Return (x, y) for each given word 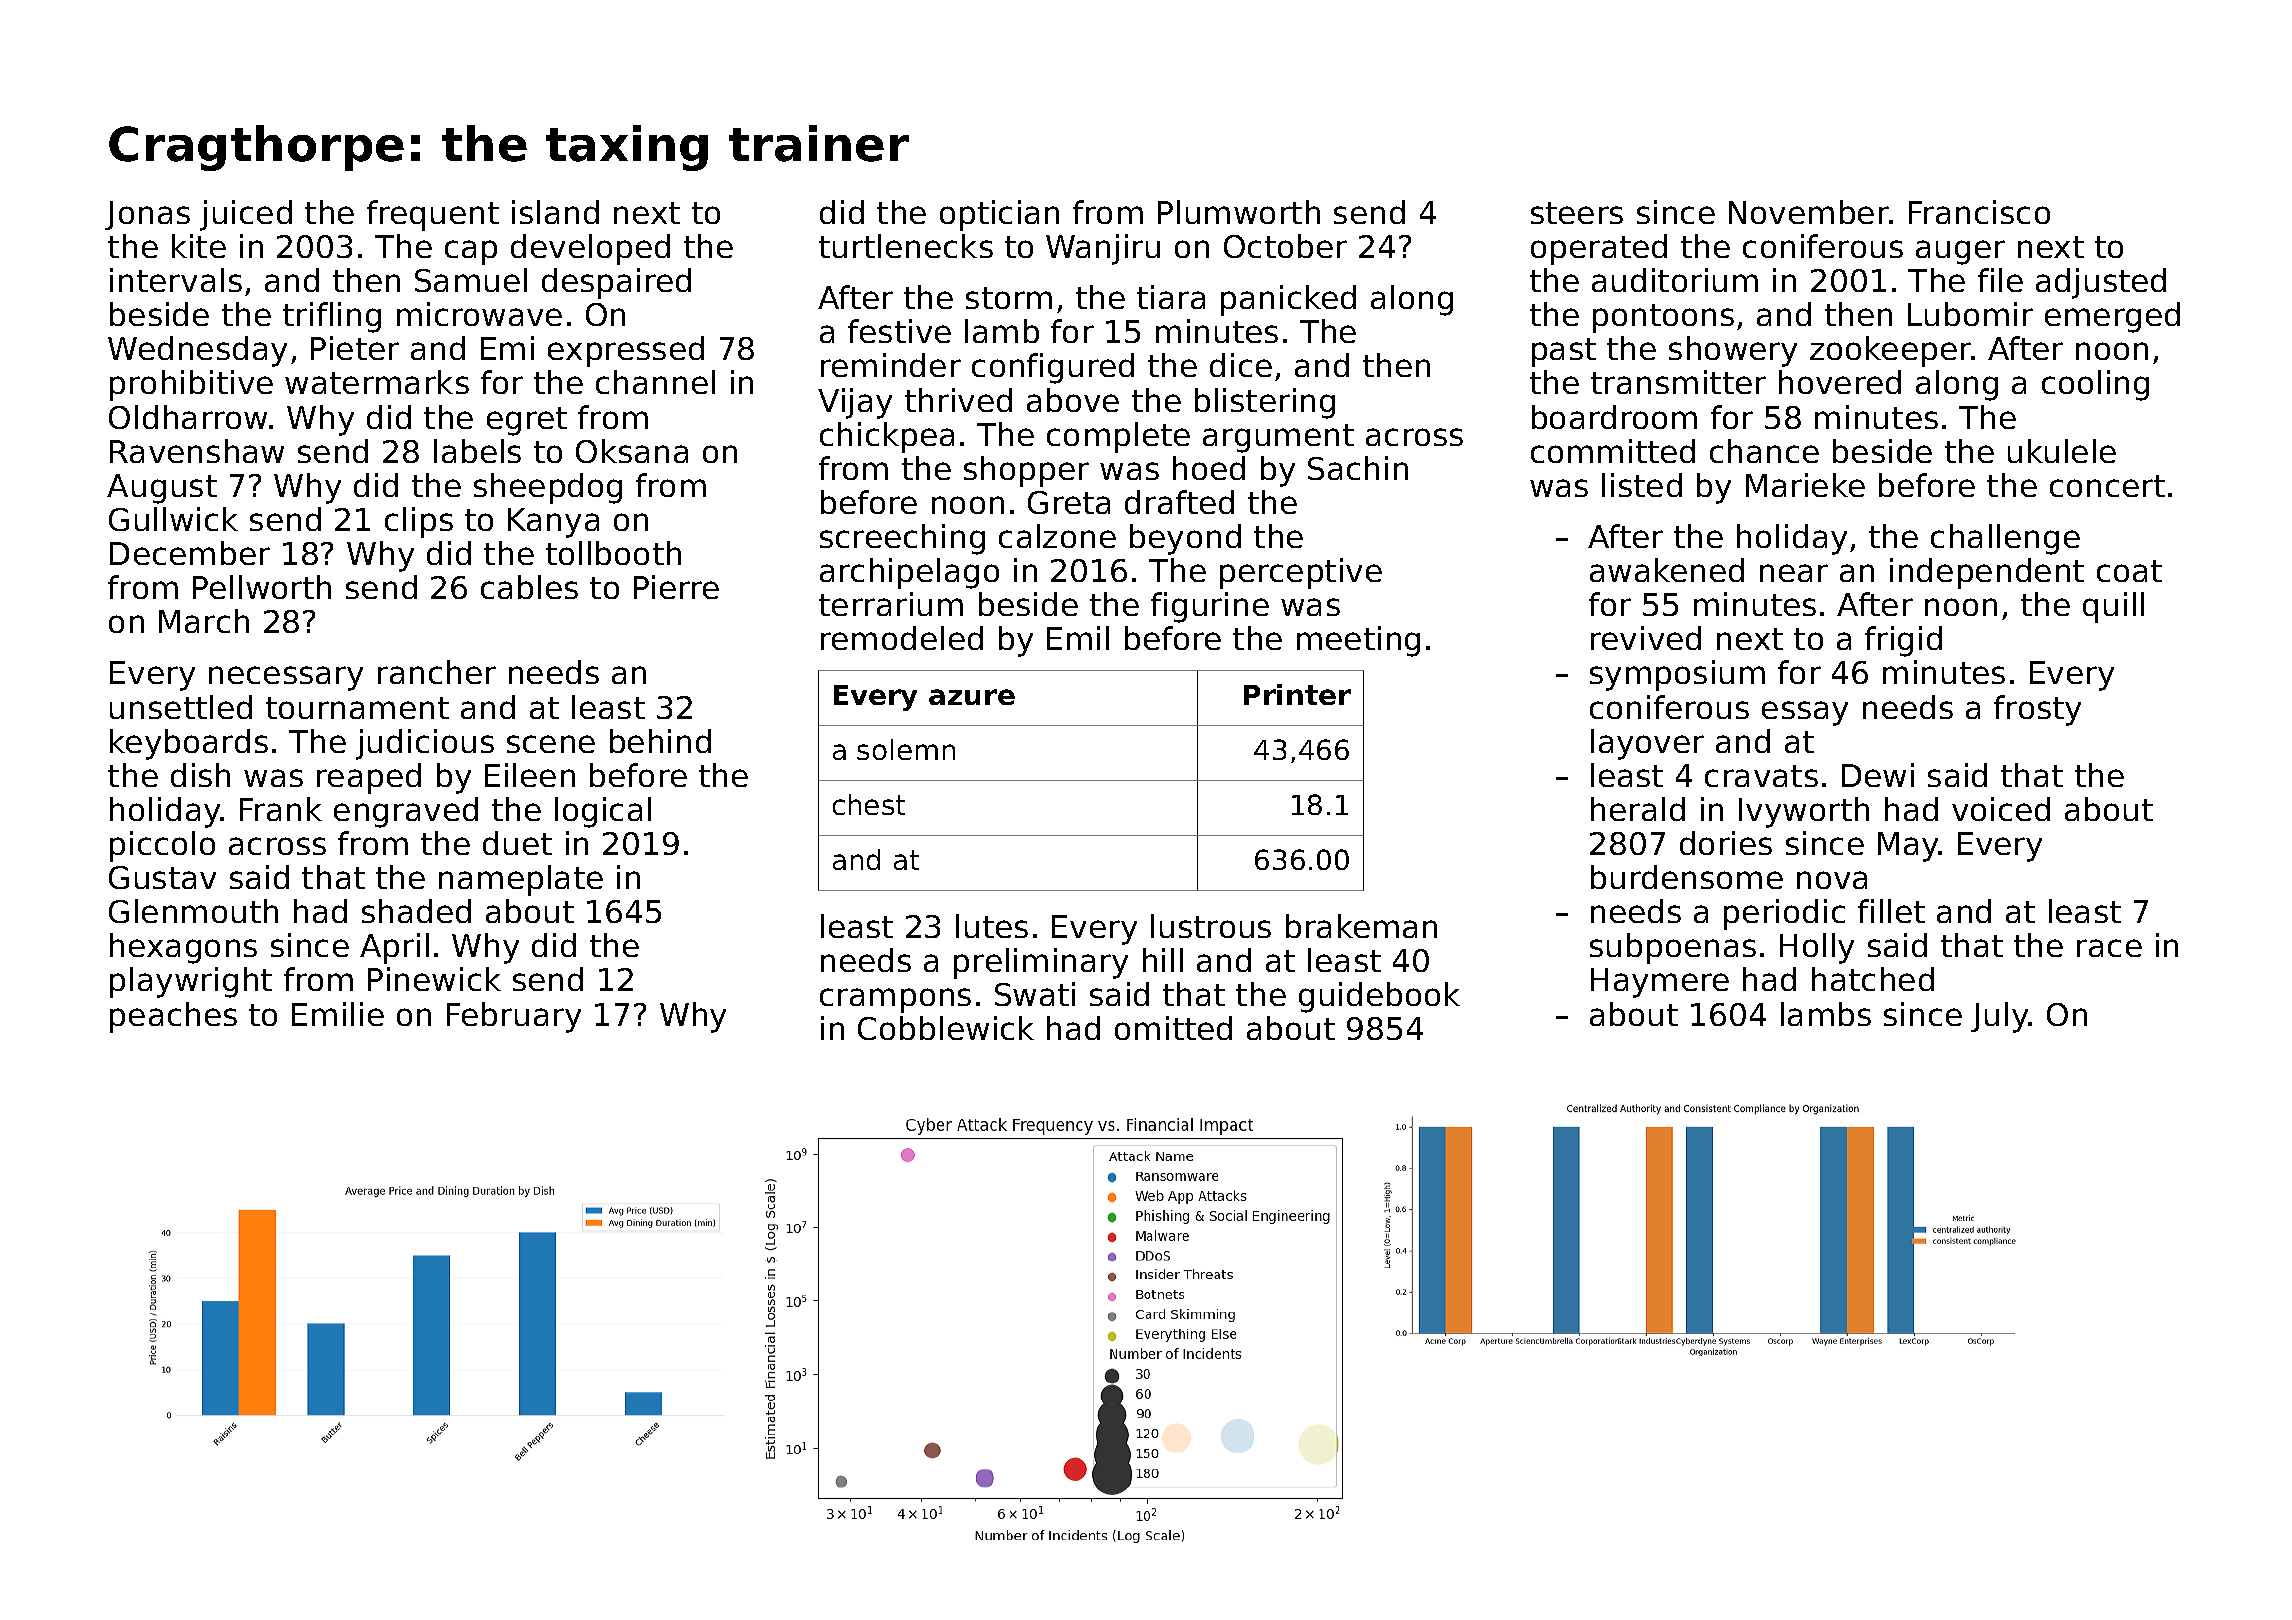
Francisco (1979, 212)
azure (972, 697)
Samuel (471, 280)
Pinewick (434, 979)
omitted (1173, 1028)
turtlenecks (906, 246)
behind (660, 741)
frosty (2037, 710)
